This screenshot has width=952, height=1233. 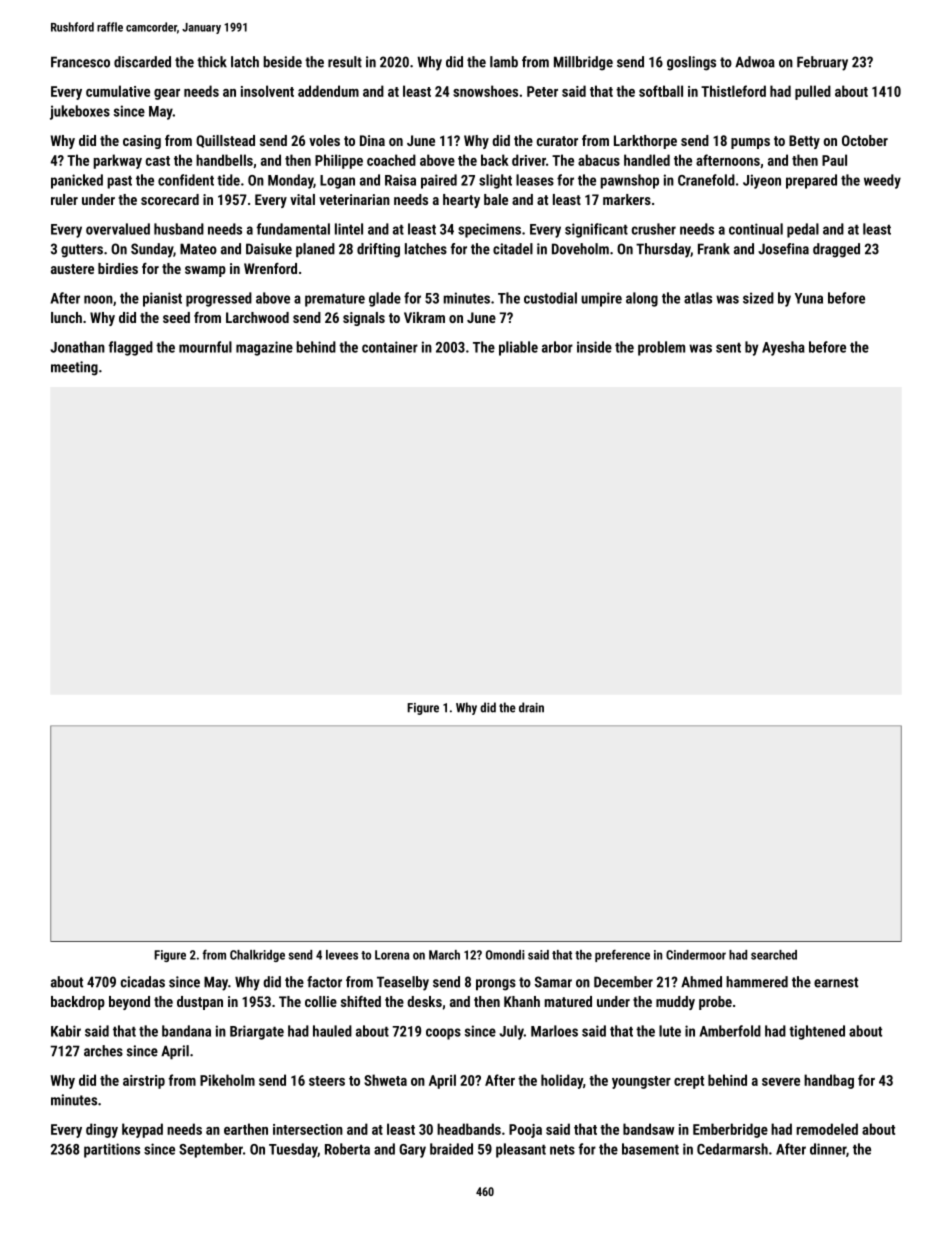 I want to click on September, so click(x=211, y=1150).
